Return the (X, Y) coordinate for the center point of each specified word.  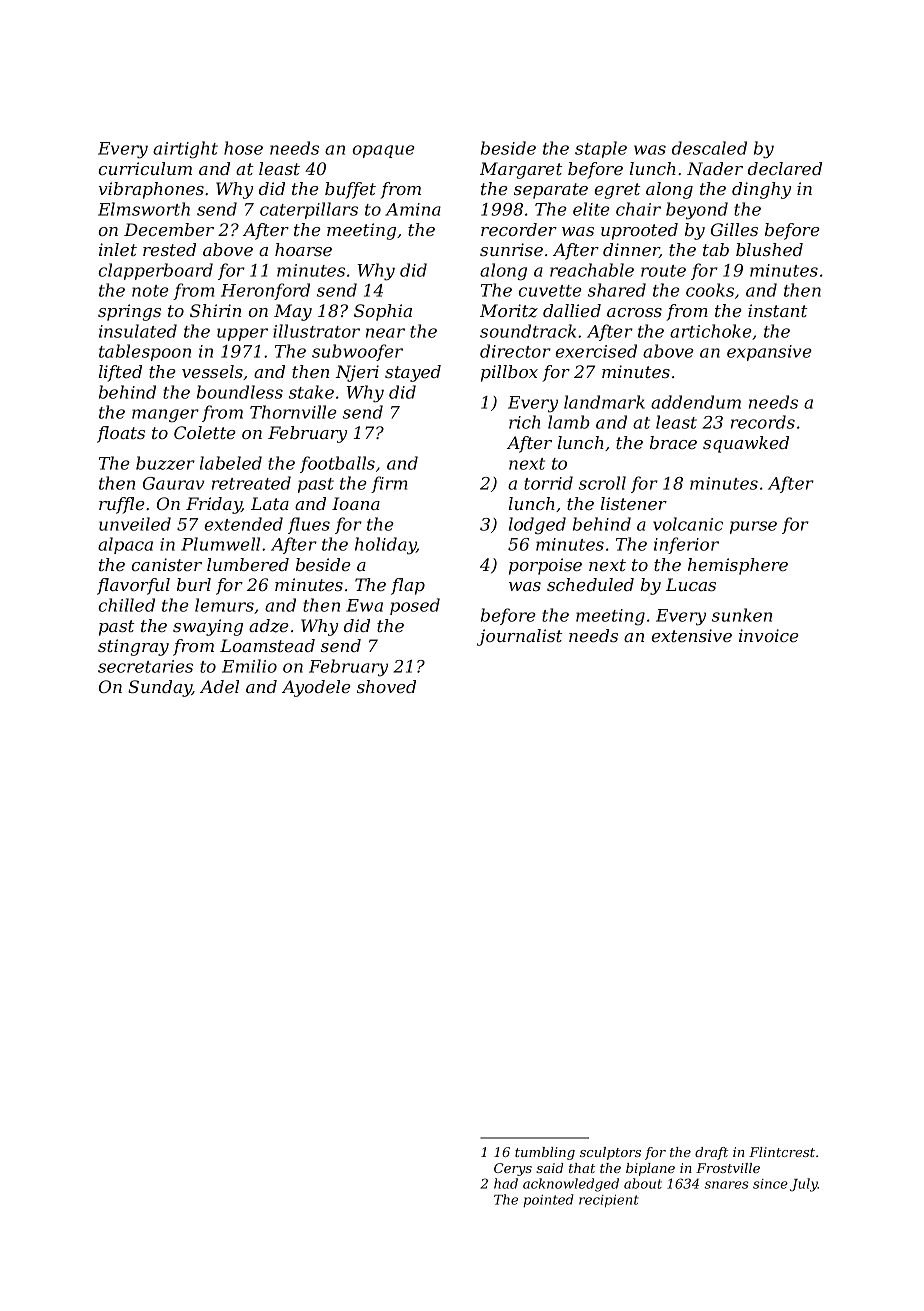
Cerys (513, 1169)
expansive (769, 353)
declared (785, 168)
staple (601, 149)
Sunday (160, 688)
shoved (386, 686)
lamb (569, 422)
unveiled (135, 524)
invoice (769, 635)
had (506, 1183)
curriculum (145, 168)
